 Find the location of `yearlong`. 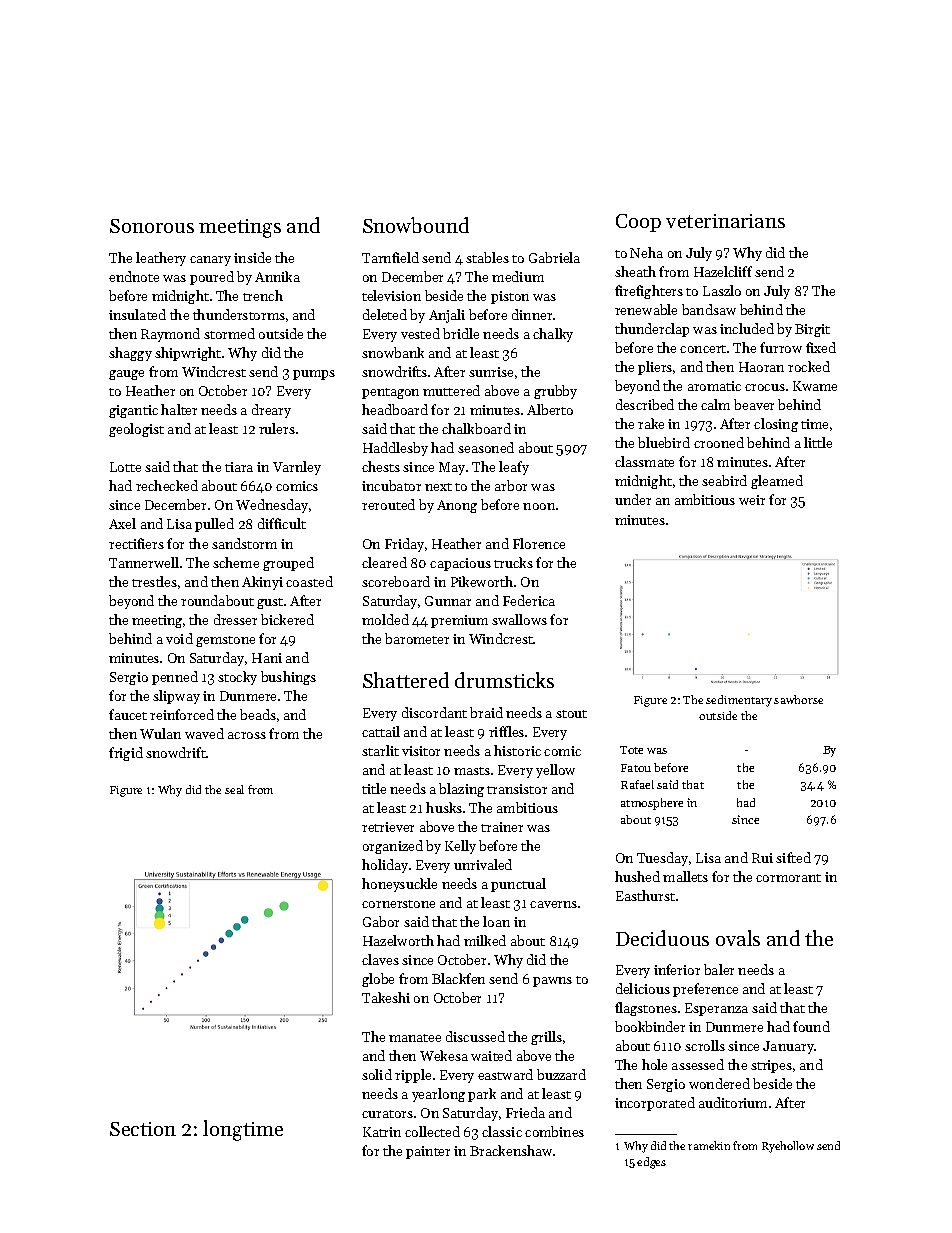

yearlong is located at coordinates (438, 1095).
